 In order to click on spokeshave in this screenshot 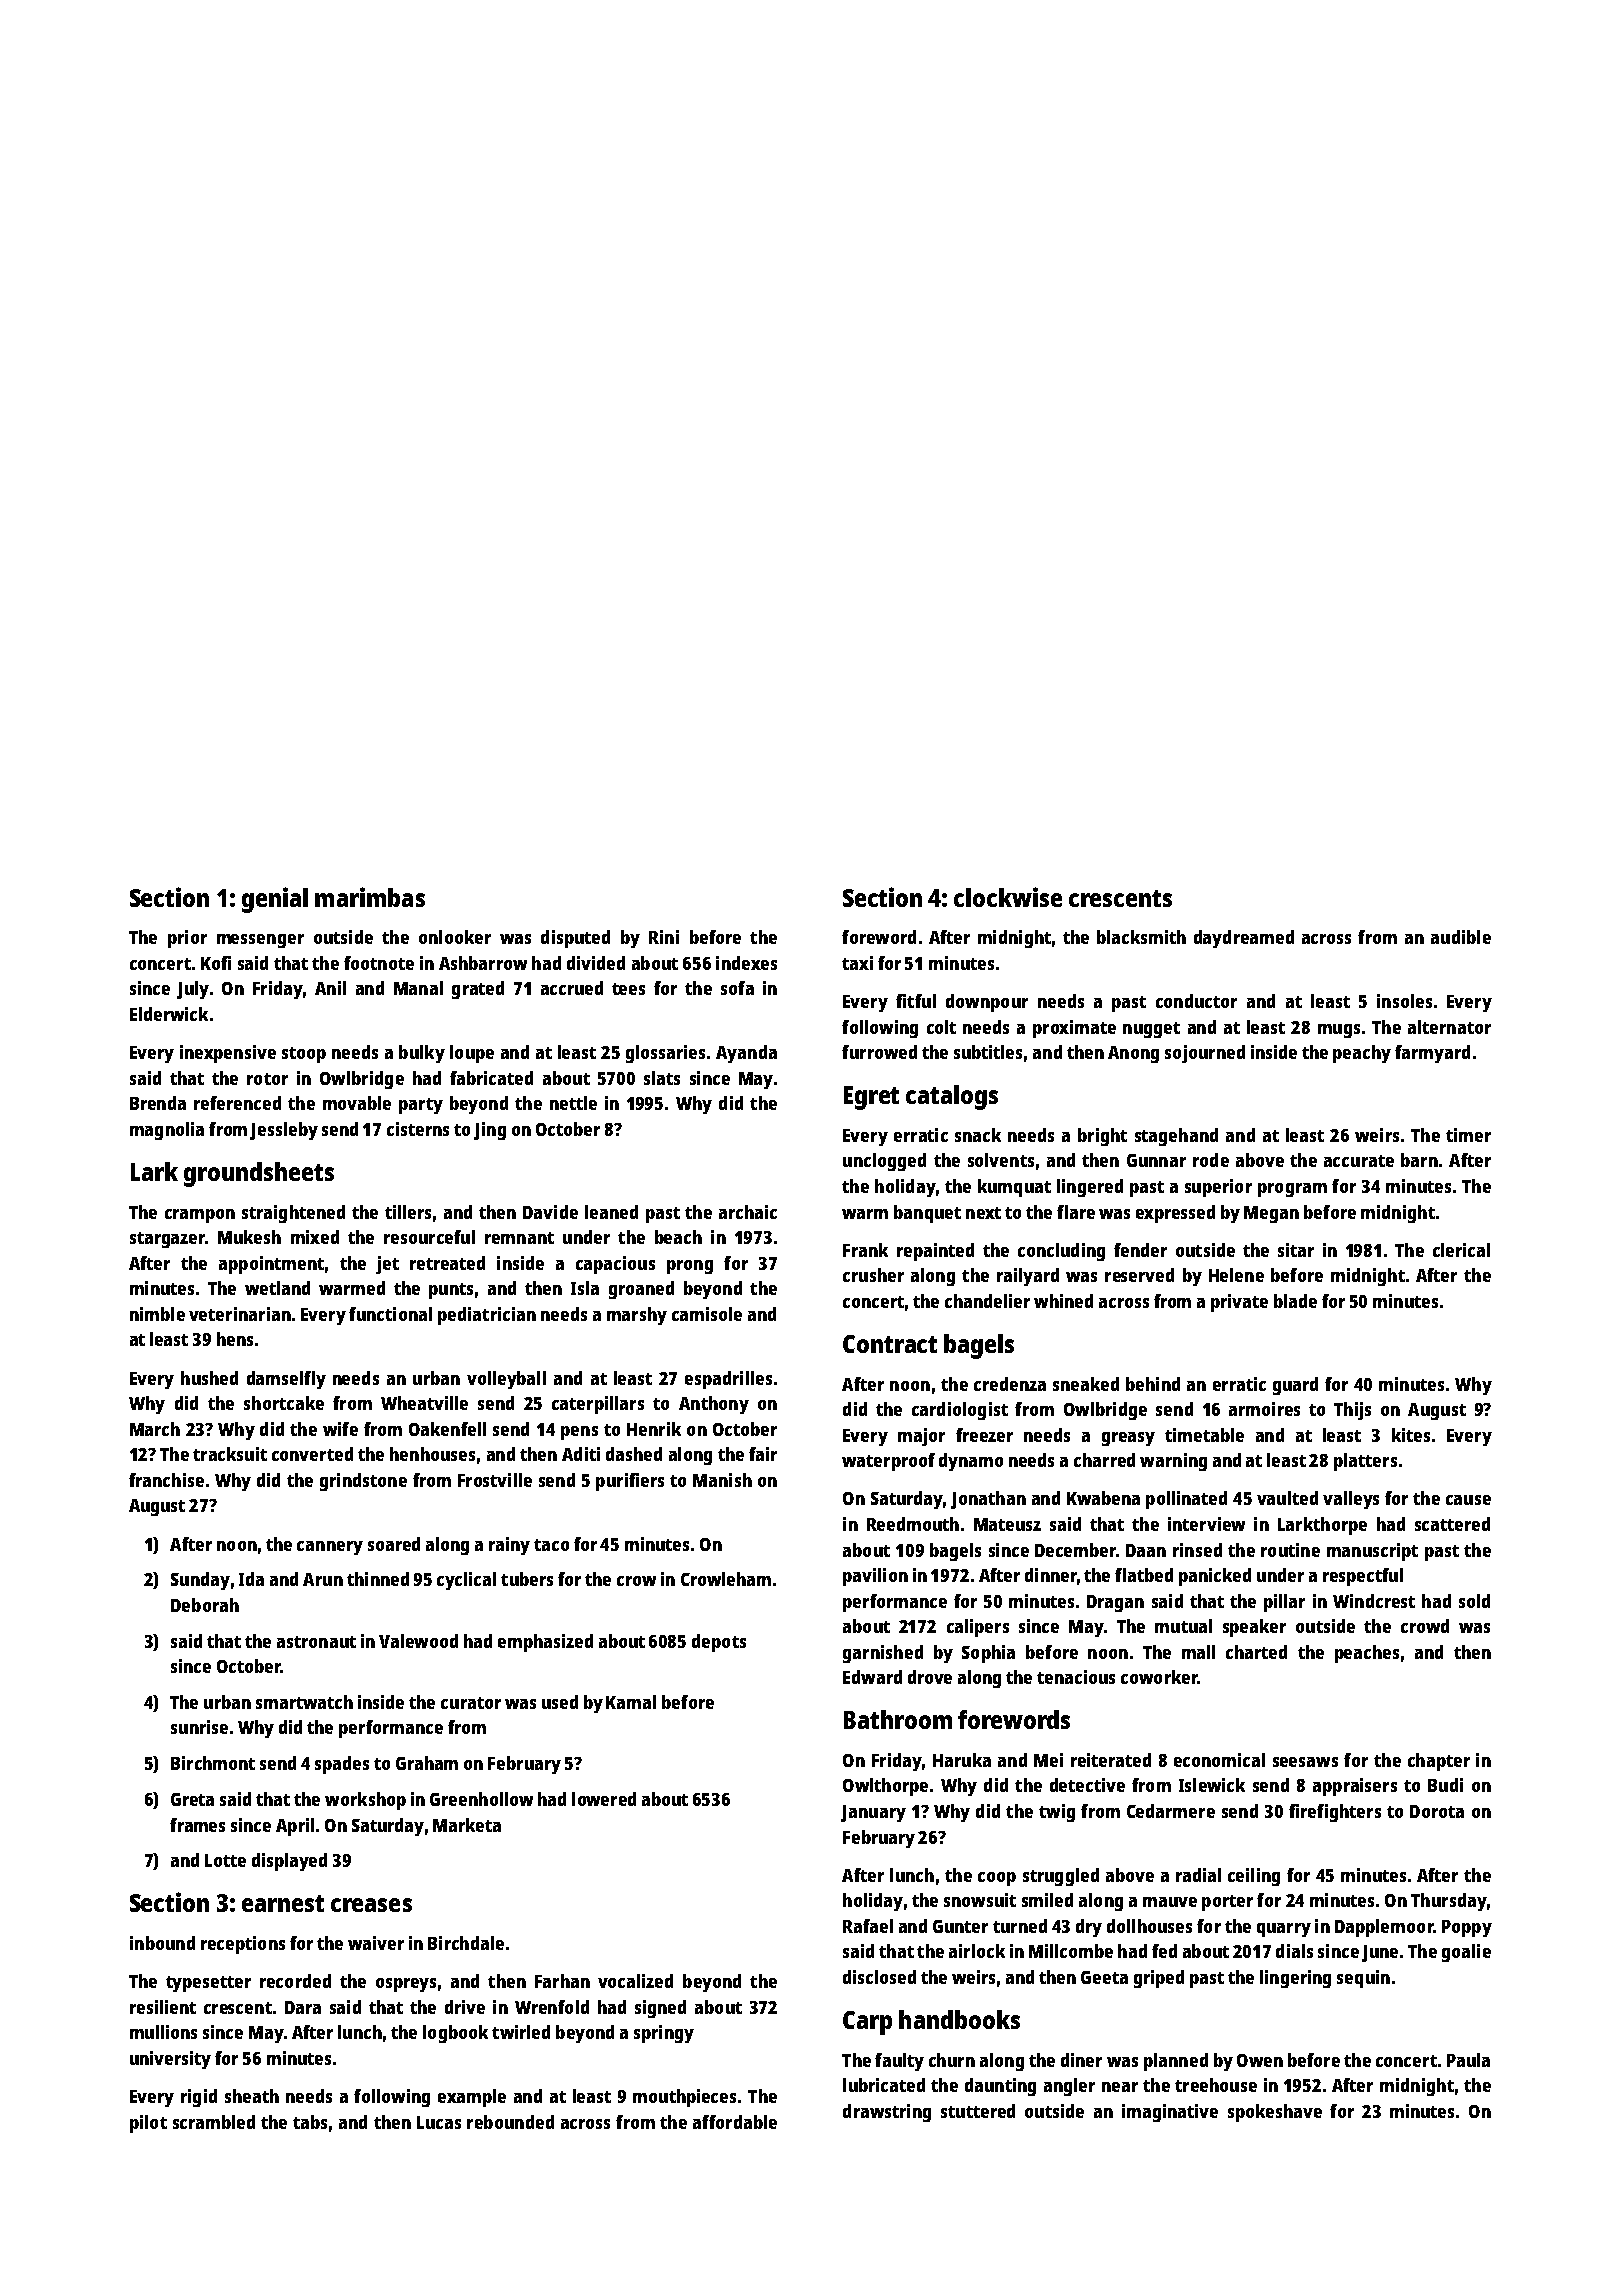, I will do `click(1275, 2113)`.
